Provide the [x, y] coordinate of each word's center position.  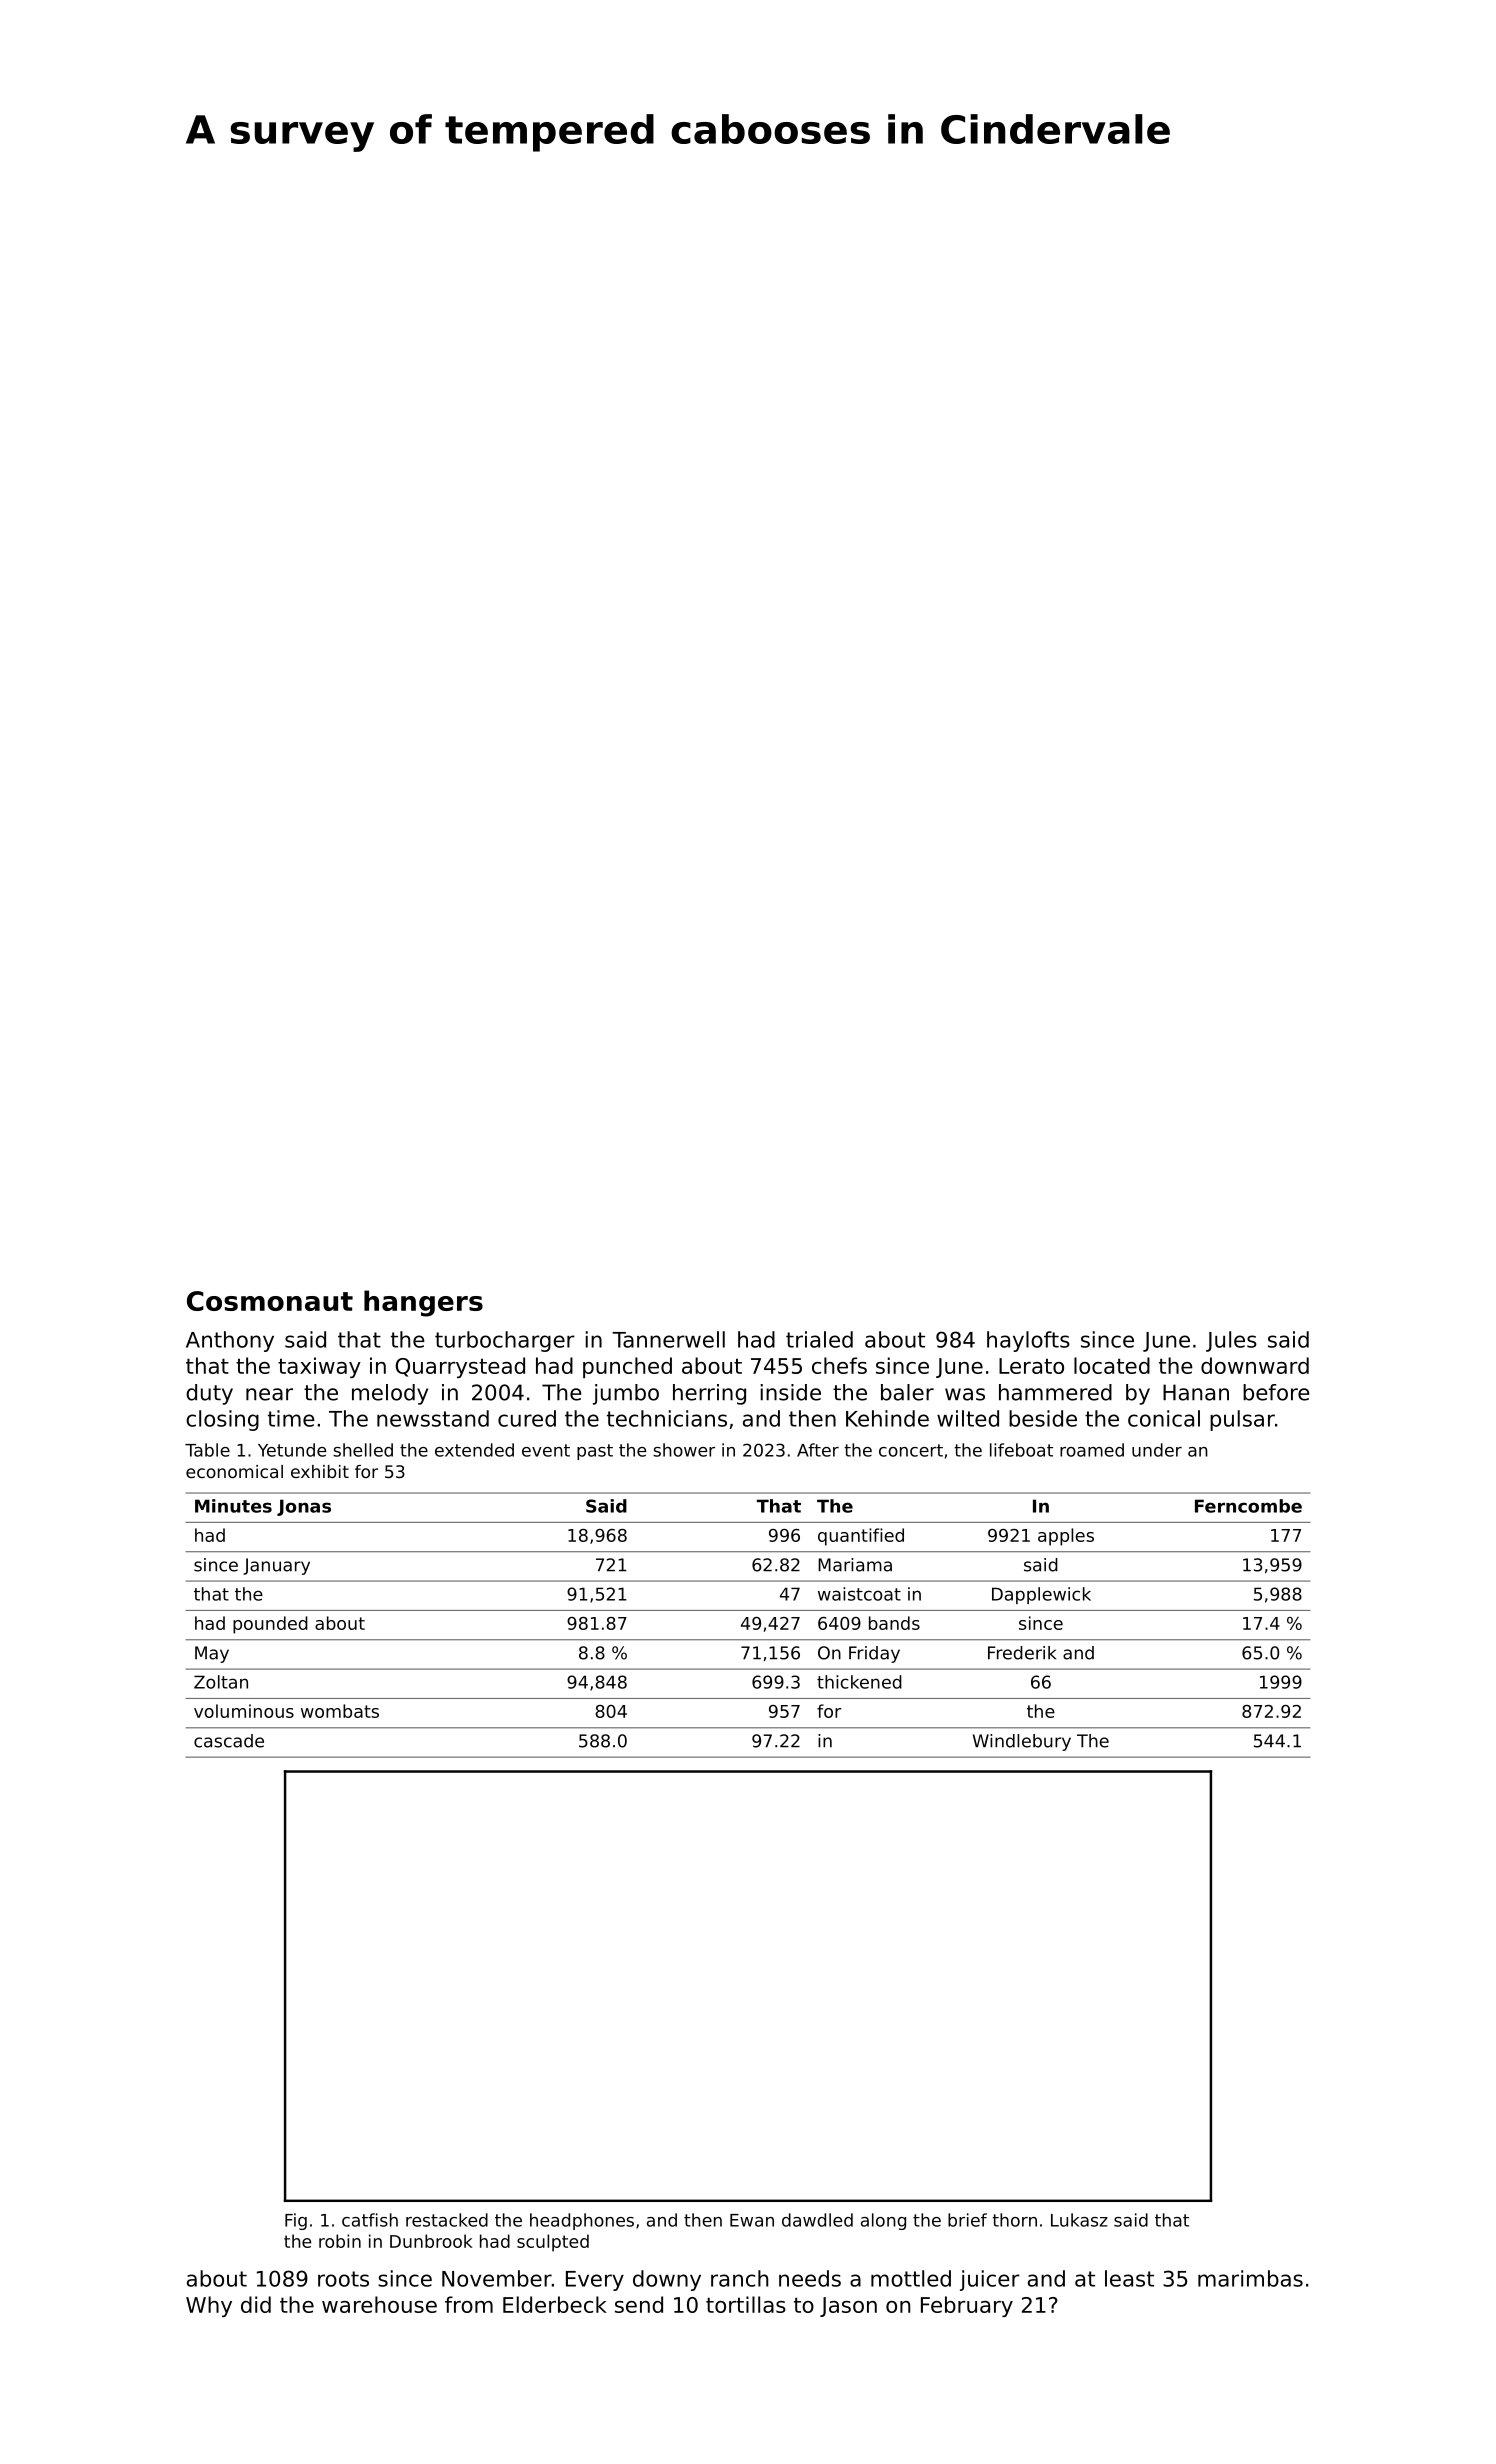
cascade [229, 1741]
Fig [296, 2221]
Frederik [1022, 1653]
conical [1164, 1418]
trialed [819, 1339]
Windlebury [1022, 1742]
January [276, 1566]
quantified [861, 1537]
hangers [423, 1303]
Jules [1231, 1341]
